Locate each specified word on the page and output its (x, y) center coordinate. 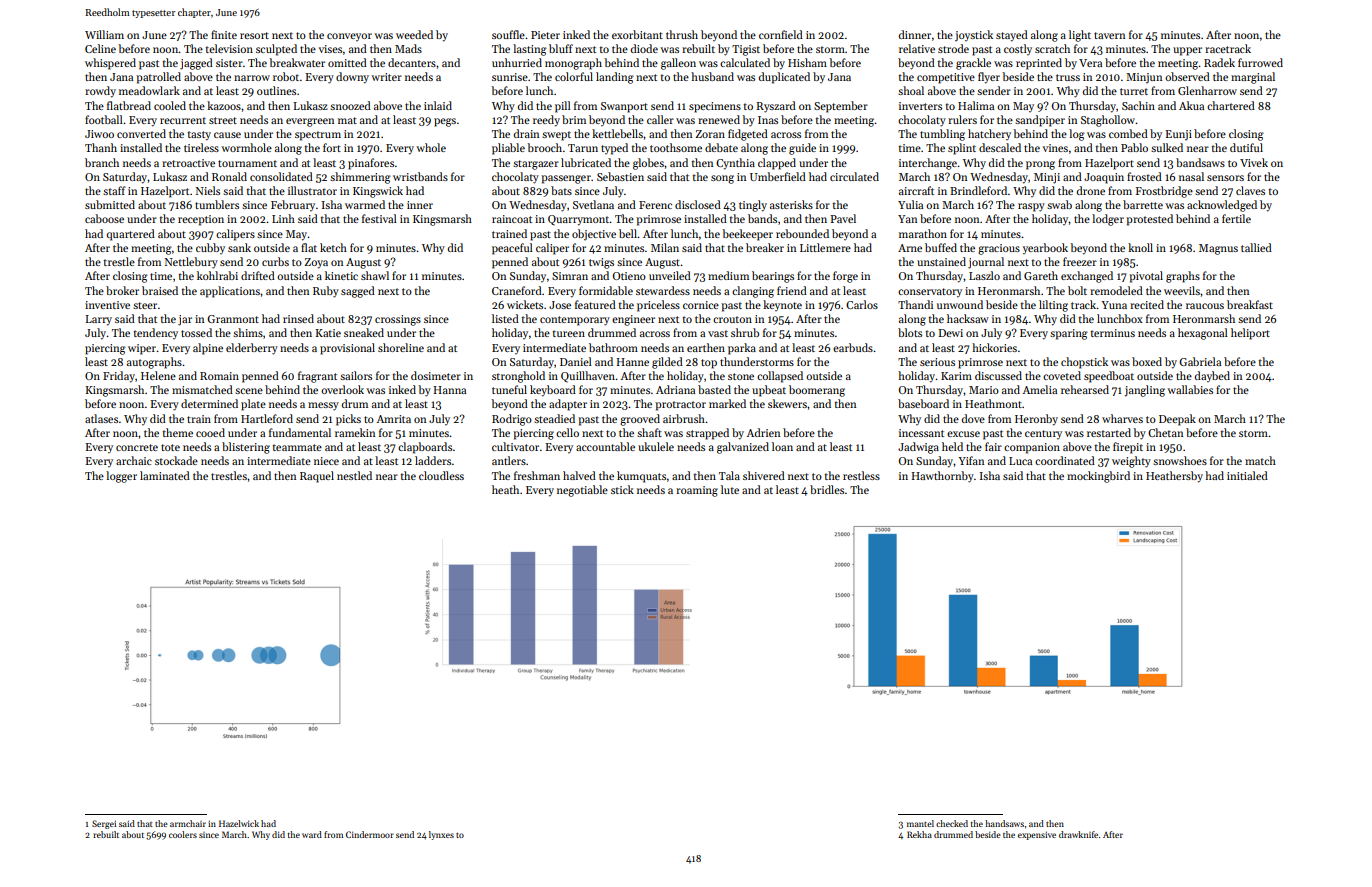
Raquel (317, 477)
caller (660, 119)
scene (249, 391)
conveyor (349, 37)
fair (993, 446)
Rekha (919, 834)
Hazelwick (239, 823)
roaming (697, 491)
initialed (1247, 475)
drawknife (1078, 834)
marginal (1253, 78)
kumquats (641, 477)
